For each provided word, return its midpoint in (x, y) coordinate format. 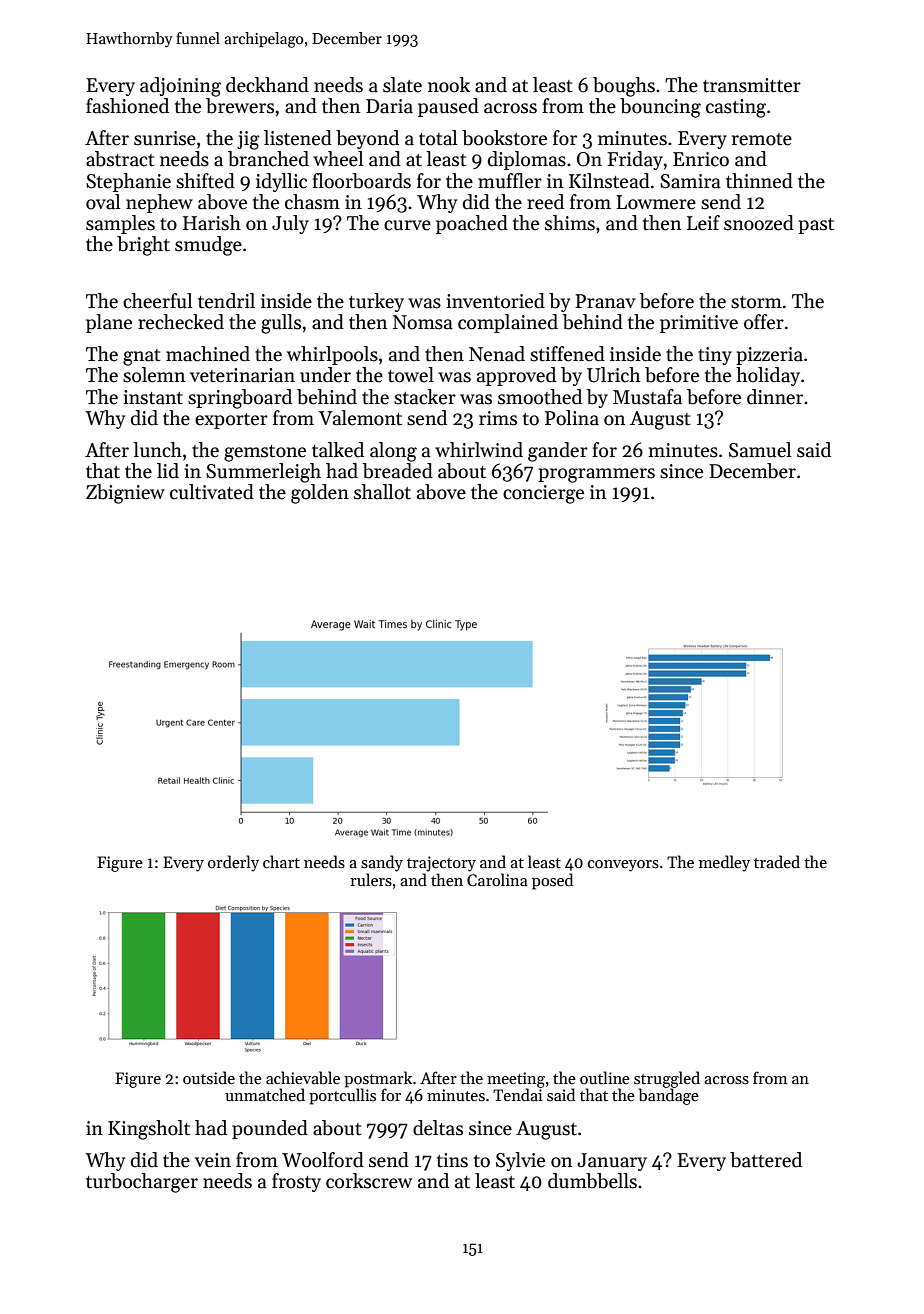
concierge (543, 494)
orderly (233, 863)
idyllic (281, 182)
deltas (438, 1128)
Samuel (760, 450)
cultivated (212, 492)
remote (762, 139)
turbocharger (142, 1183)
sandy (382, 863)
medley (724, 863)
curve (407, 225)
